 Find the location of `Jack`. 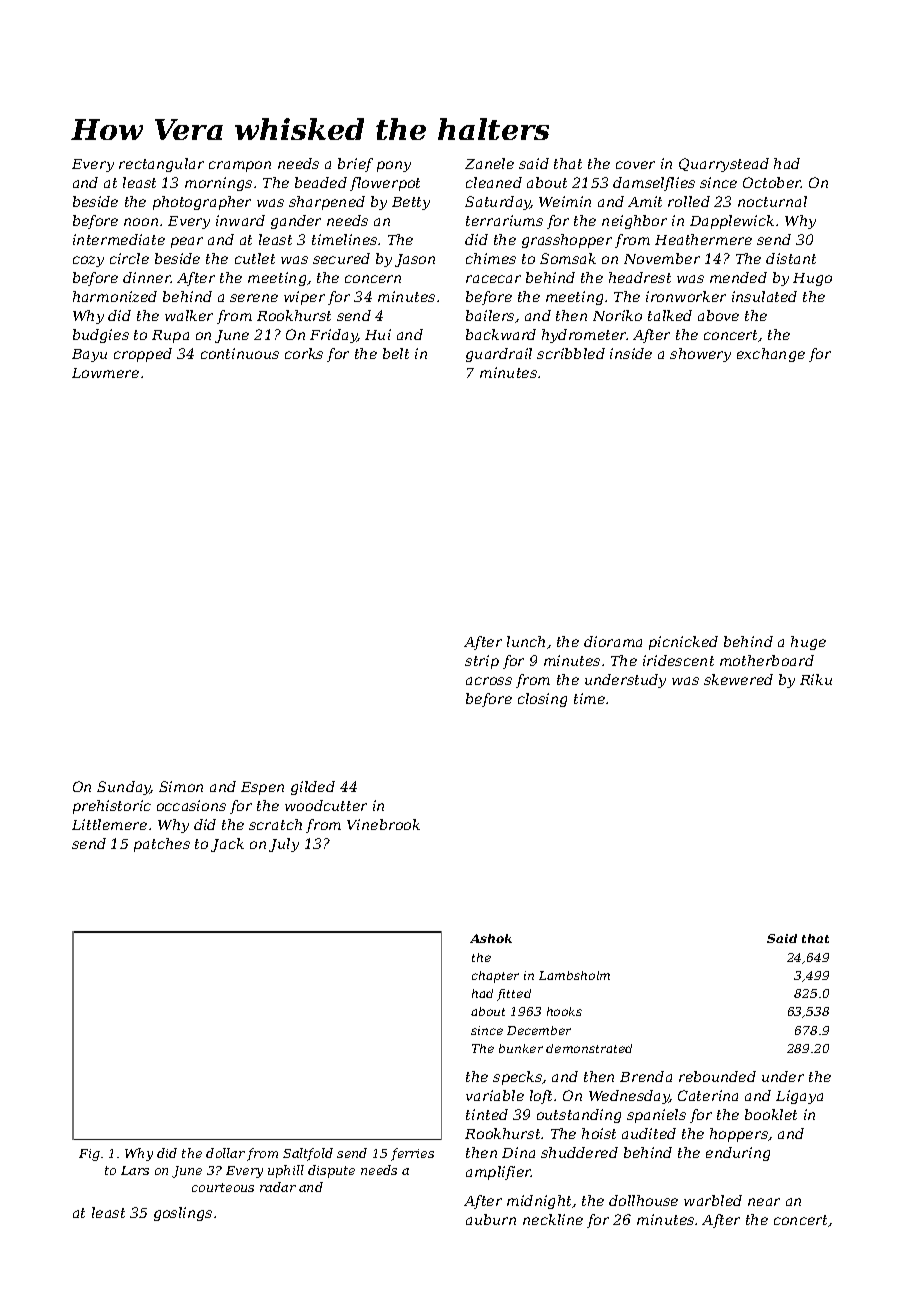

Jack is located at coordinates (227, 845).
